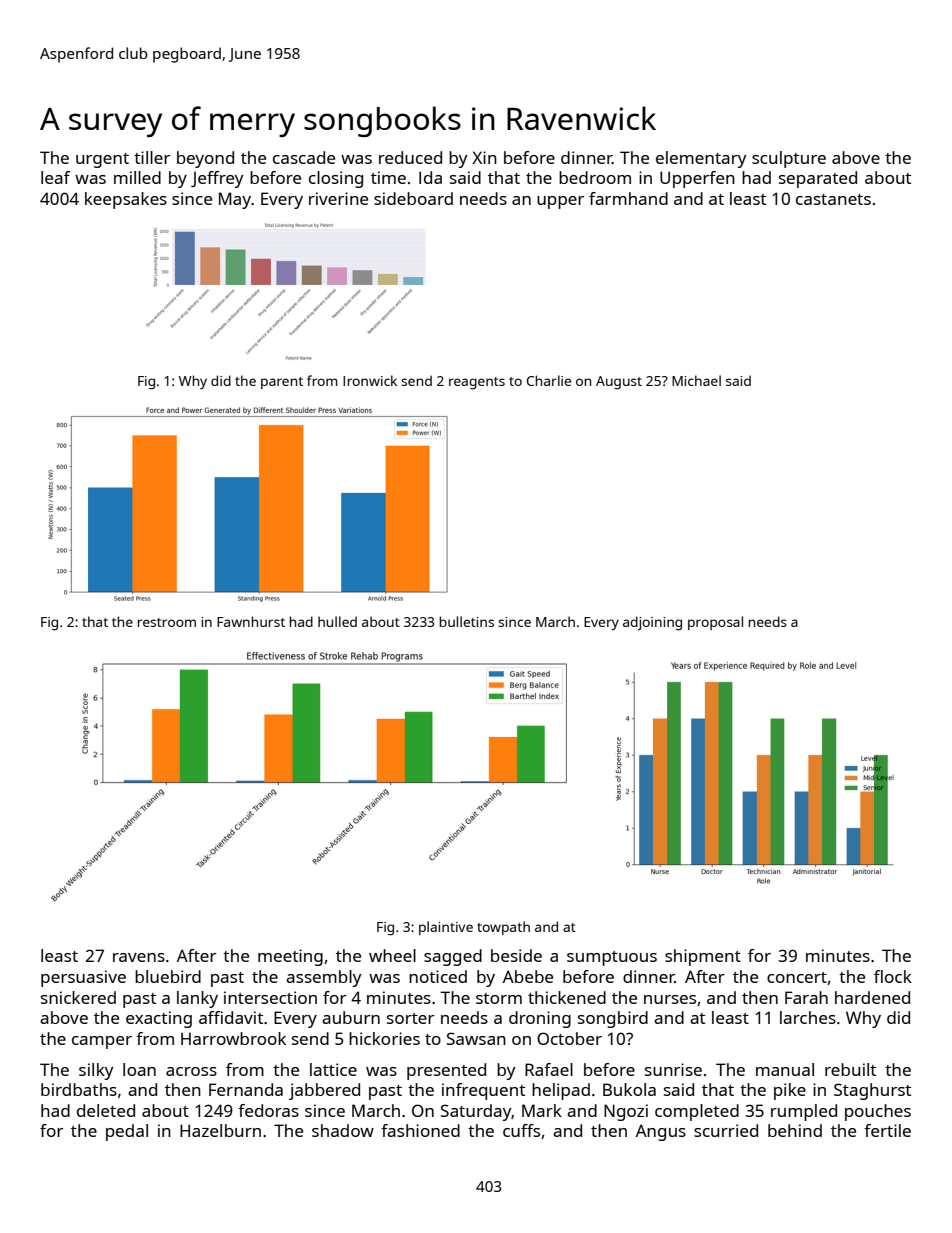 The width and height of the document is (952, 1233). Describe the element at coordinates (703, 957) in the document. I see `shipment` at that location.
